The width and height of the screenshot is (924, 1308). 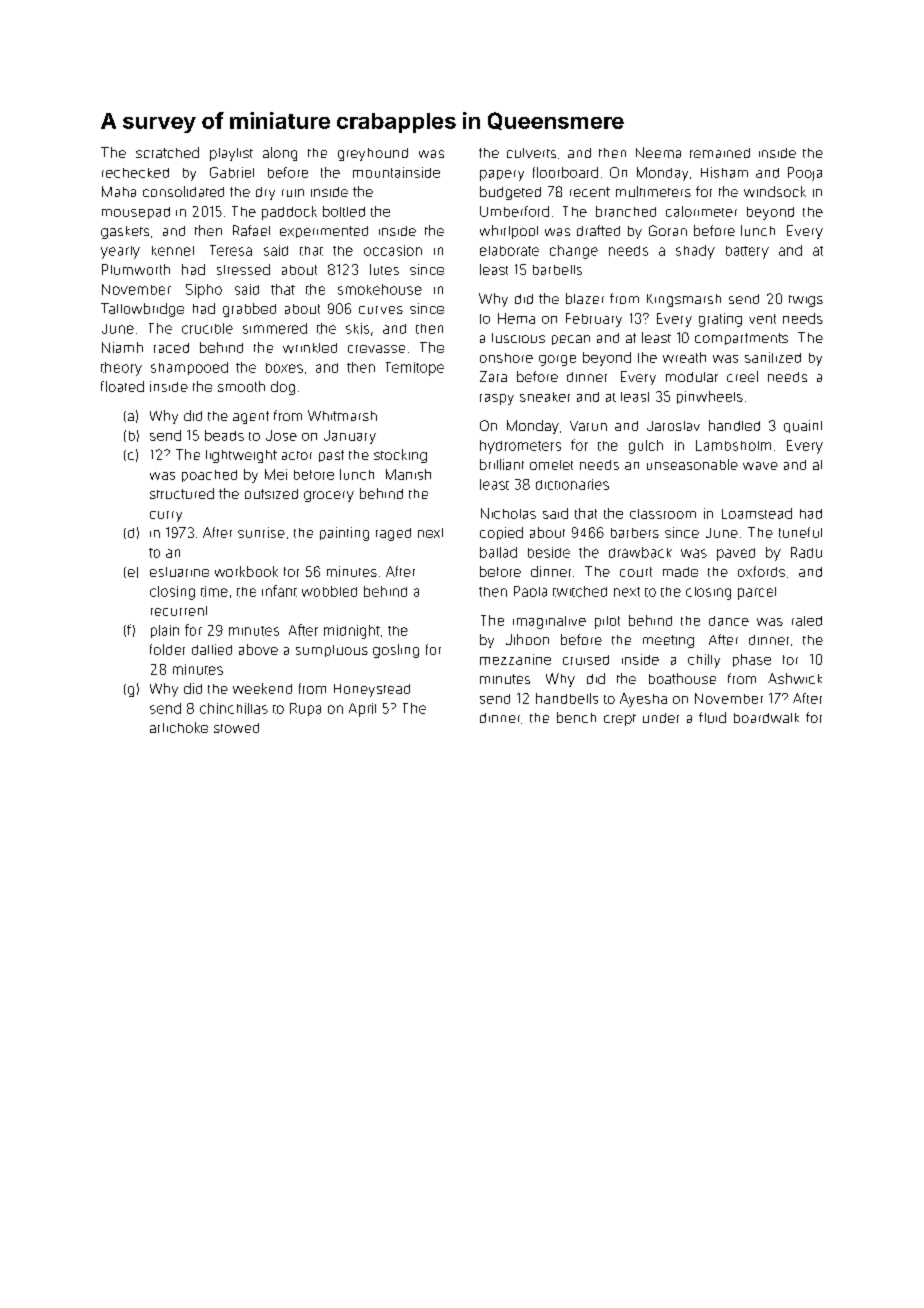 I want to click on raged, so click(x=393, y=534).
